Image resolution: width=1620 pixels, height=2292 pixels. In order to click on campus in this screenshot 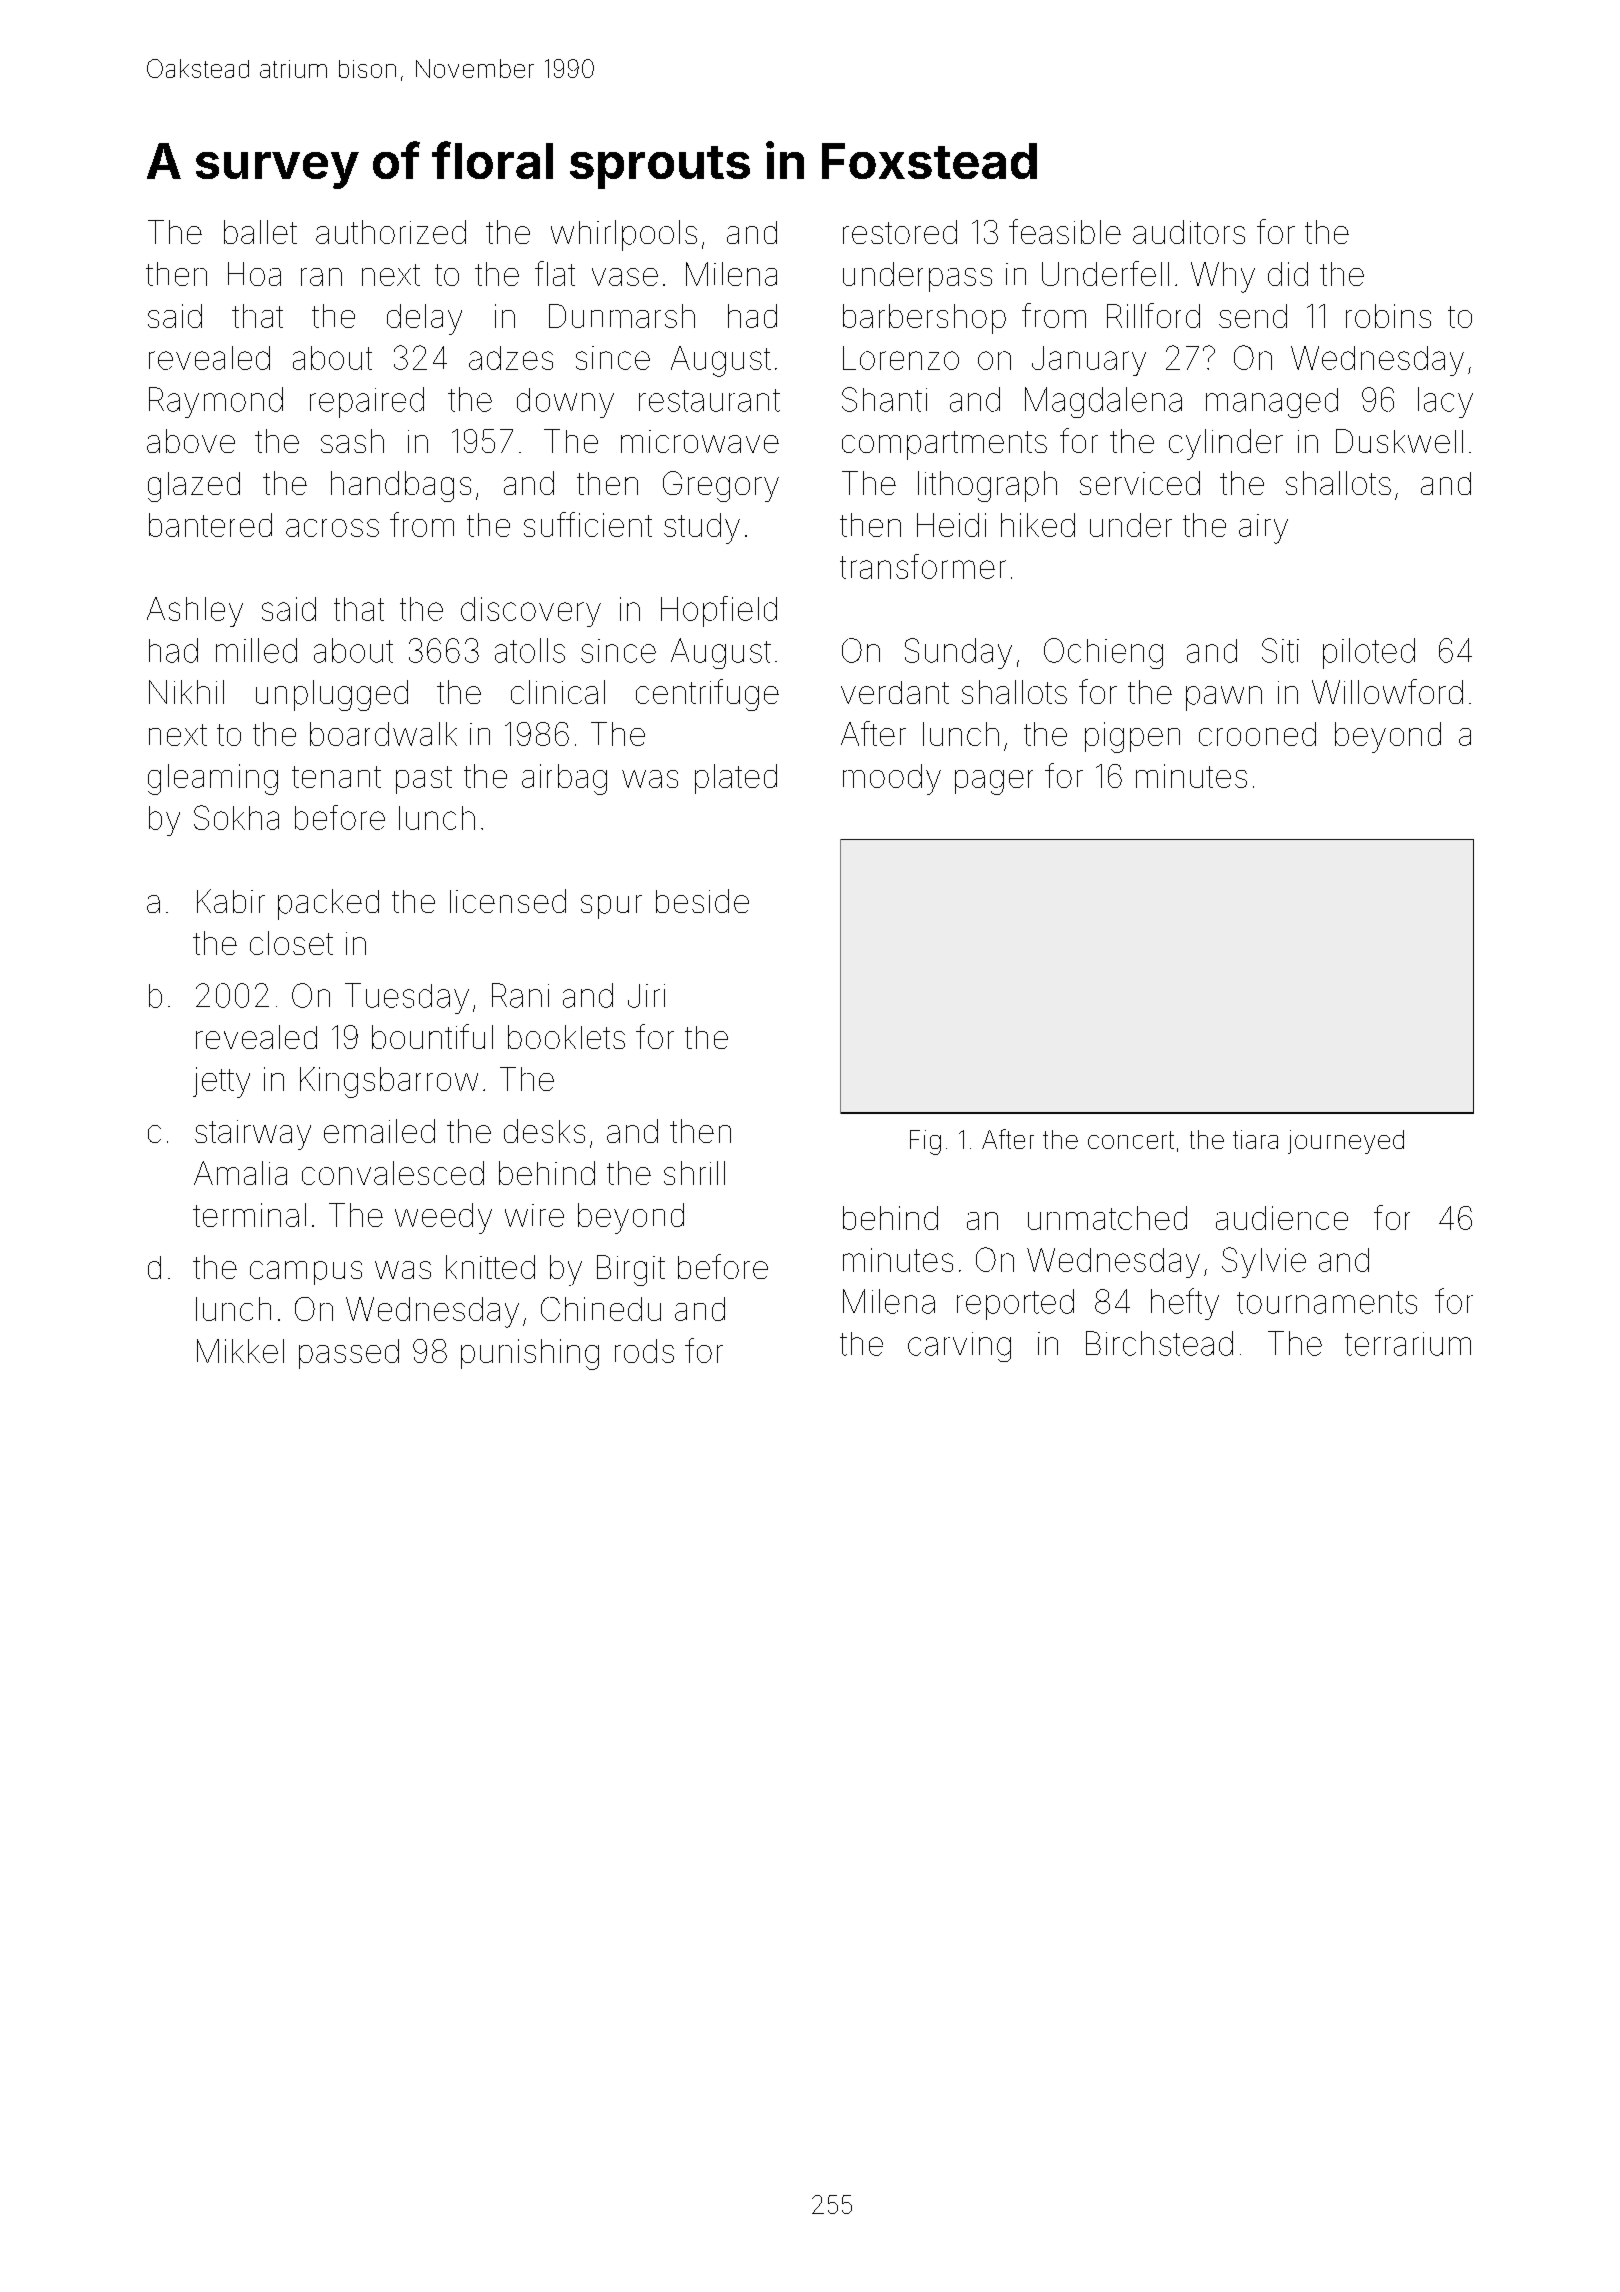, I will do `click(306, 1273)`.
